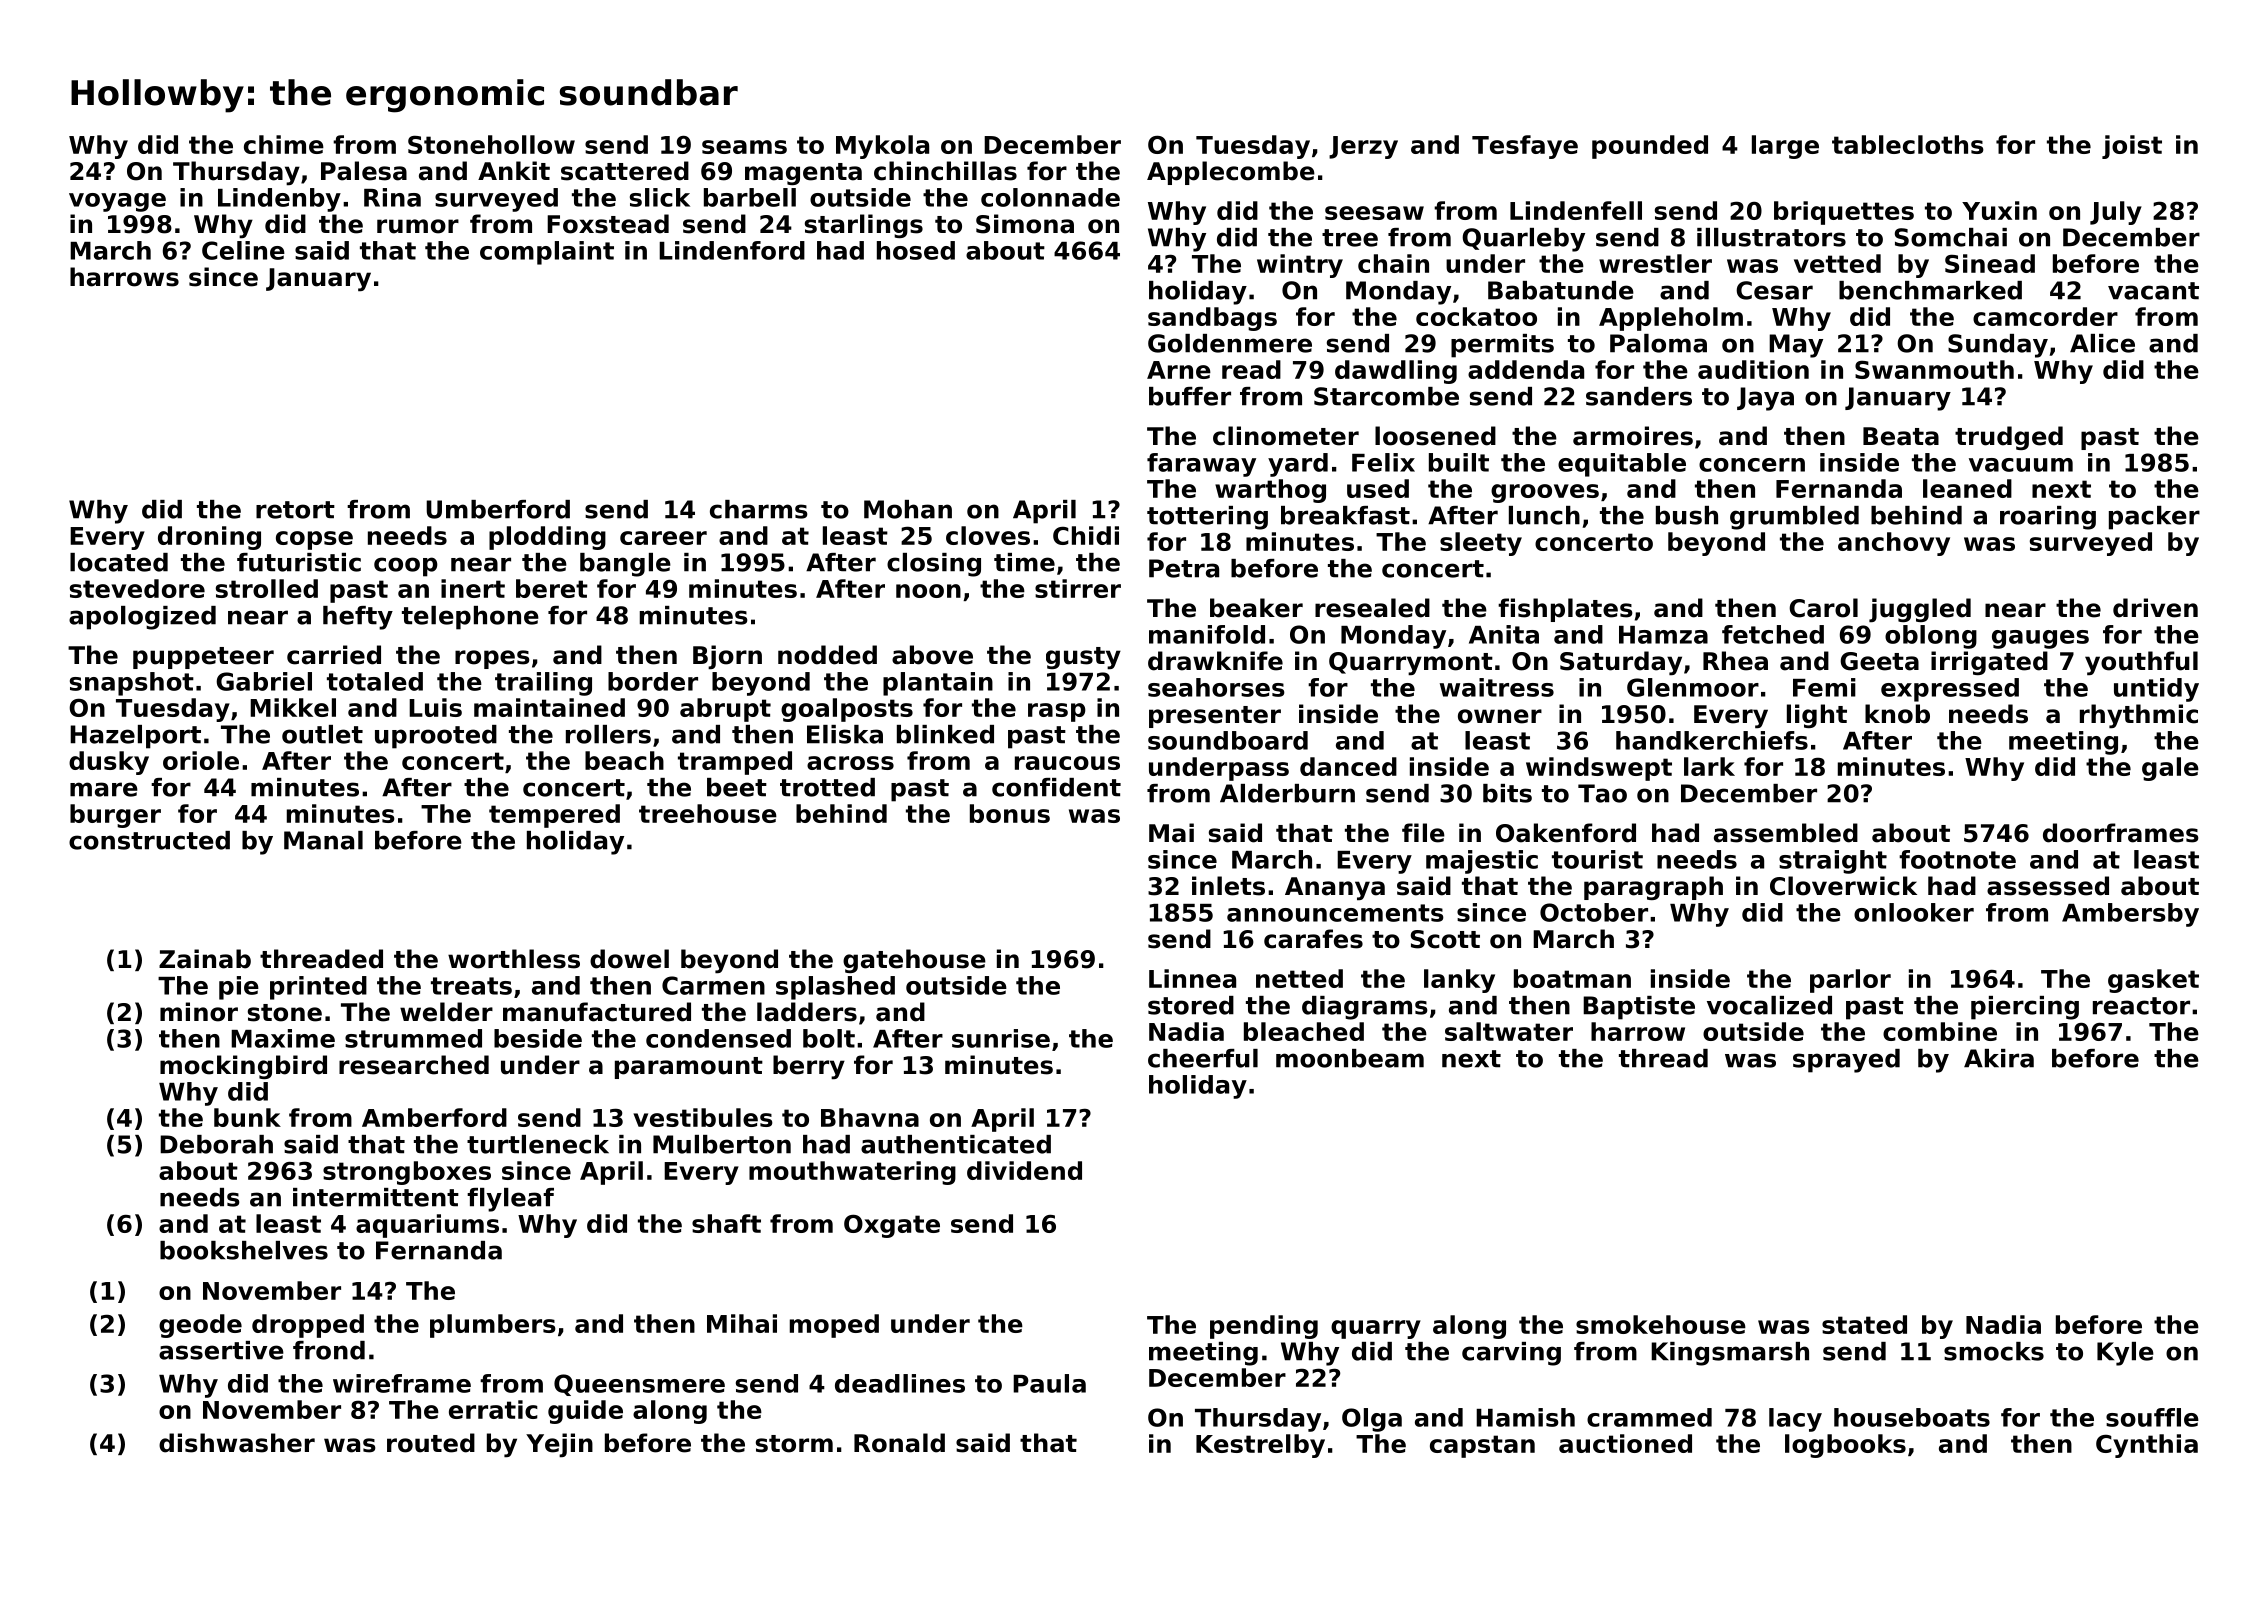 The width and height of the document is (2268, 1604). Describe the element at coordinates (1363, 147) in the document. I see `Jerzy` at that location.
